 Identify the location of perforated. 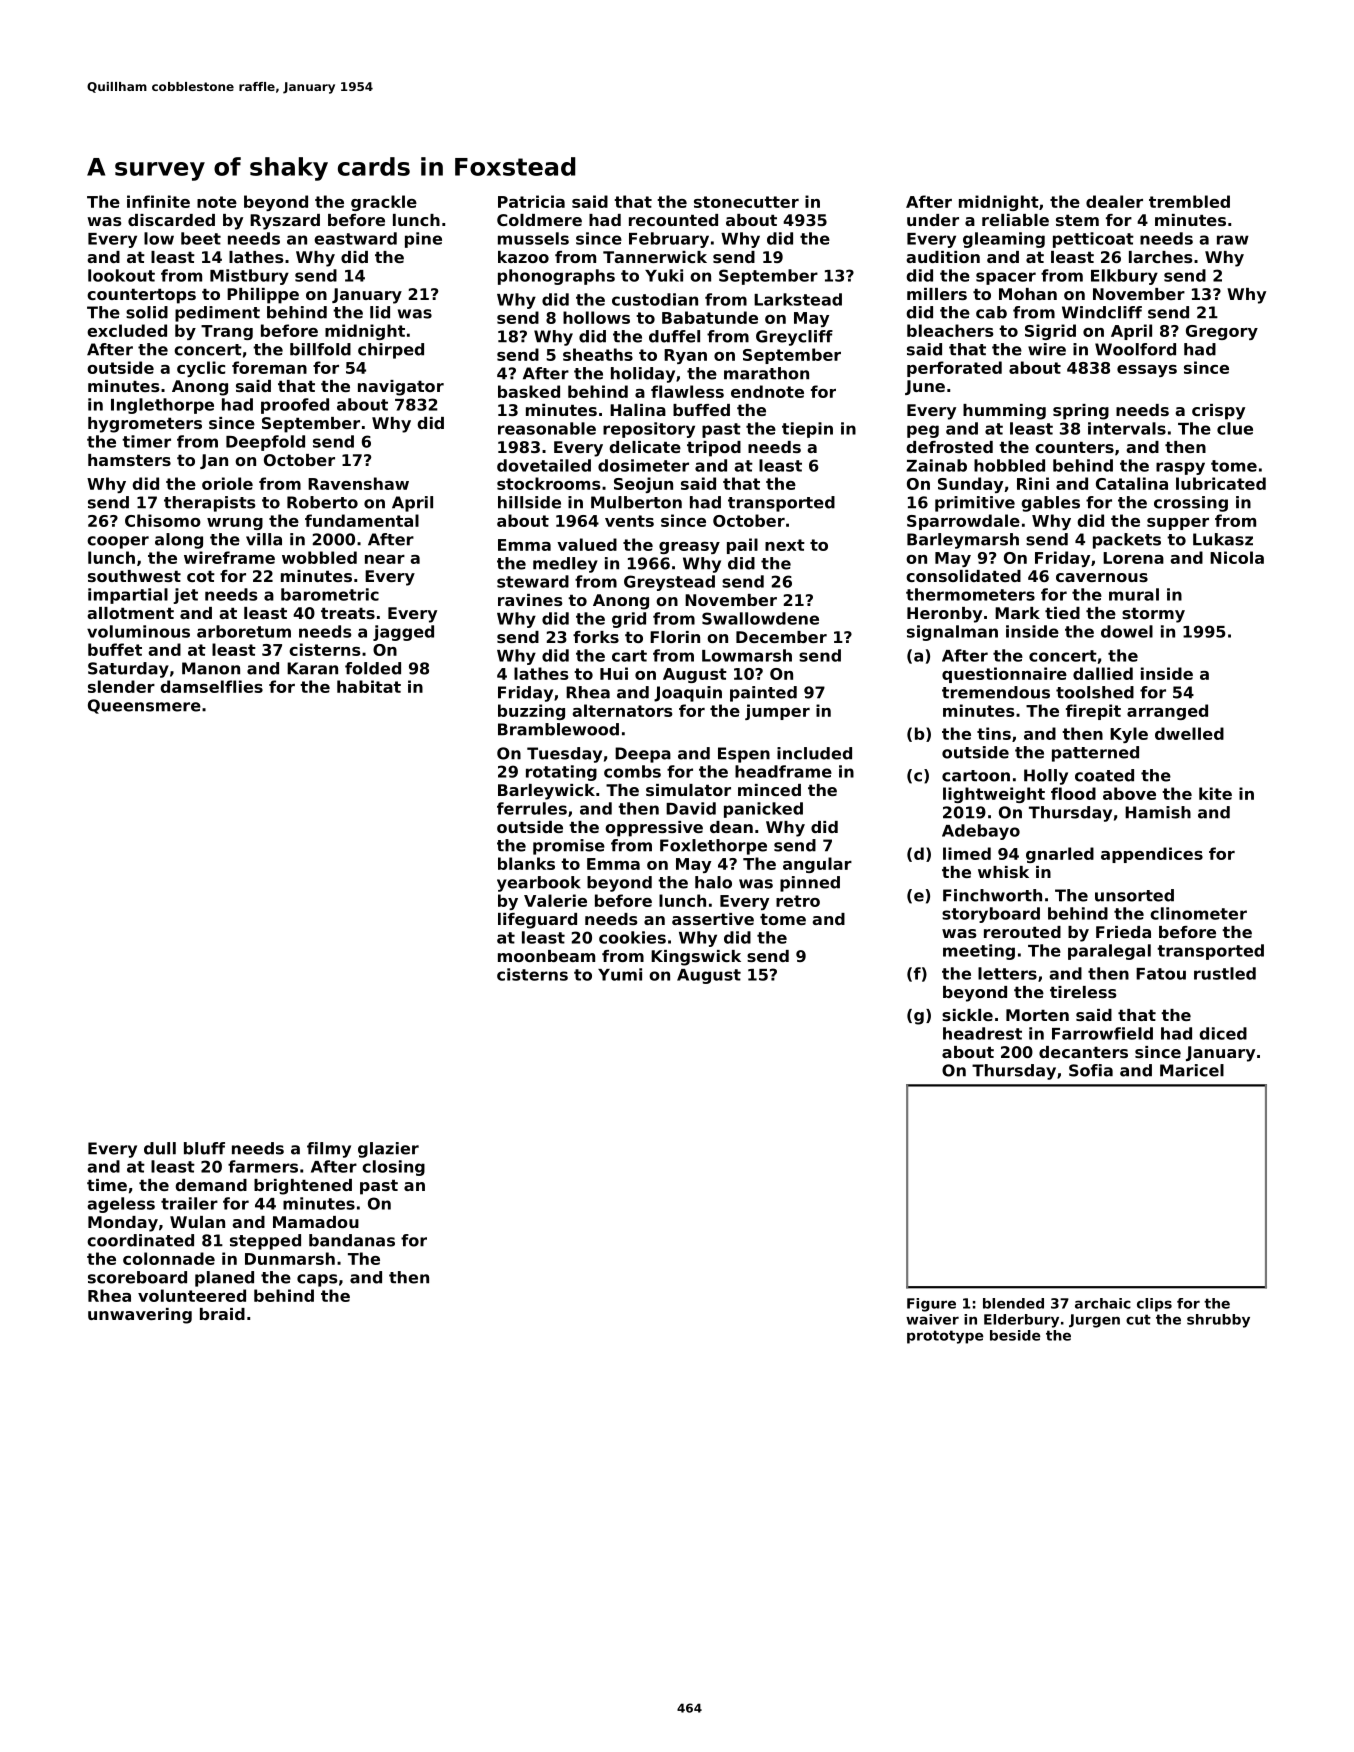
(954, 369).
